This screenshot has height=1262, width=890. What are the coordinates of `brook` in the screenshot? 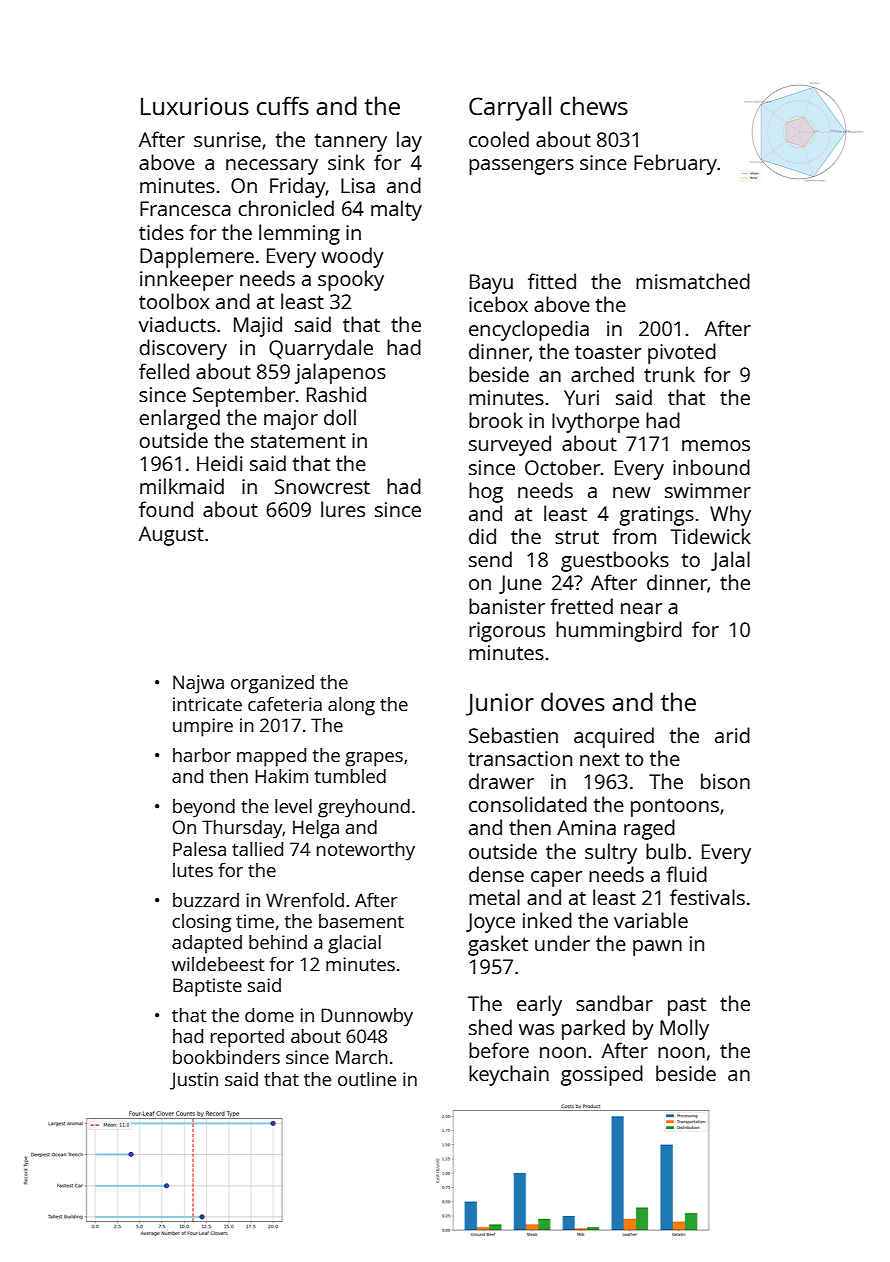 It's located at (496, 420).
